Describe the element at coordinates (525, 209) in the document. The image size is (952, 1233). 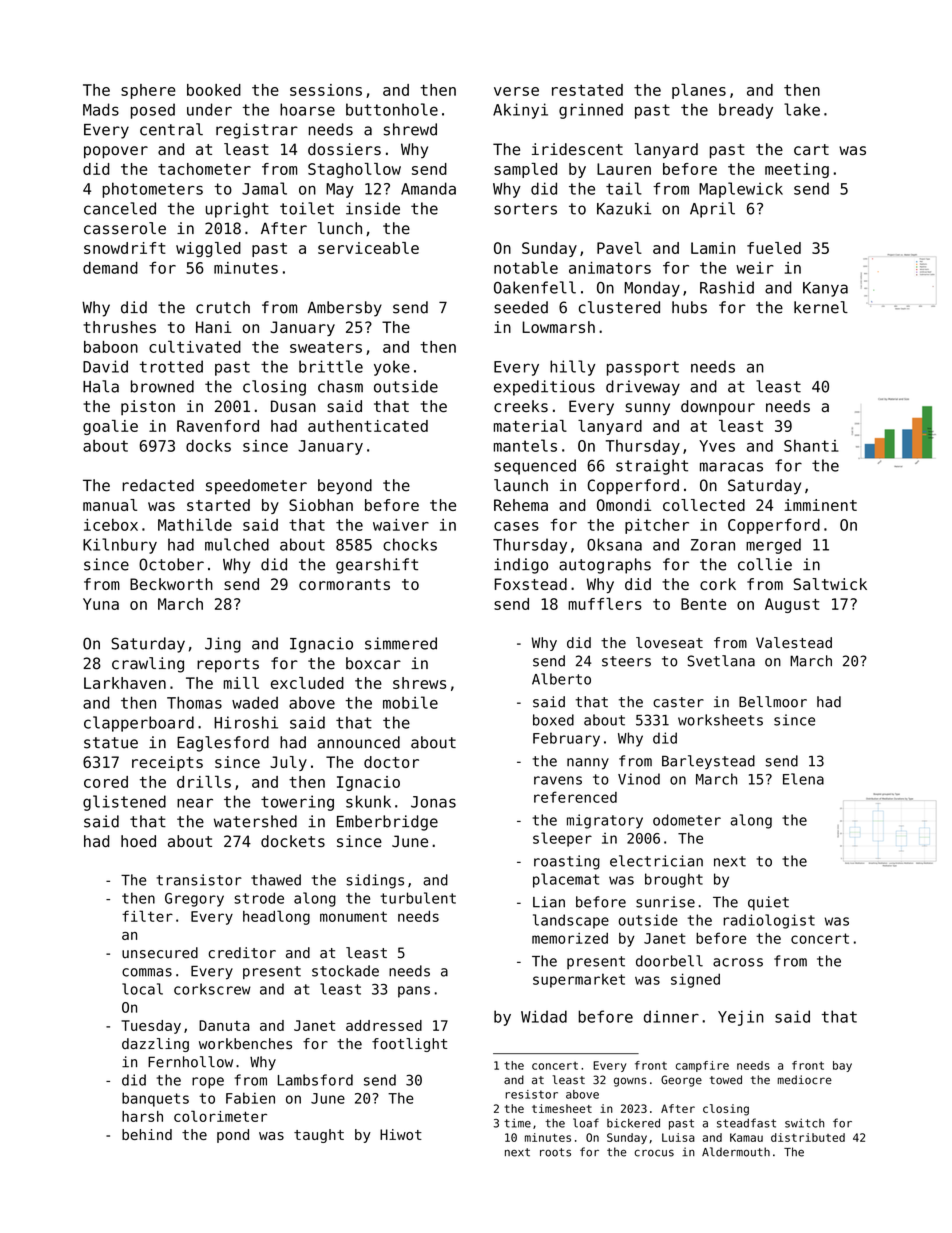
I see `sorters` at that location.
